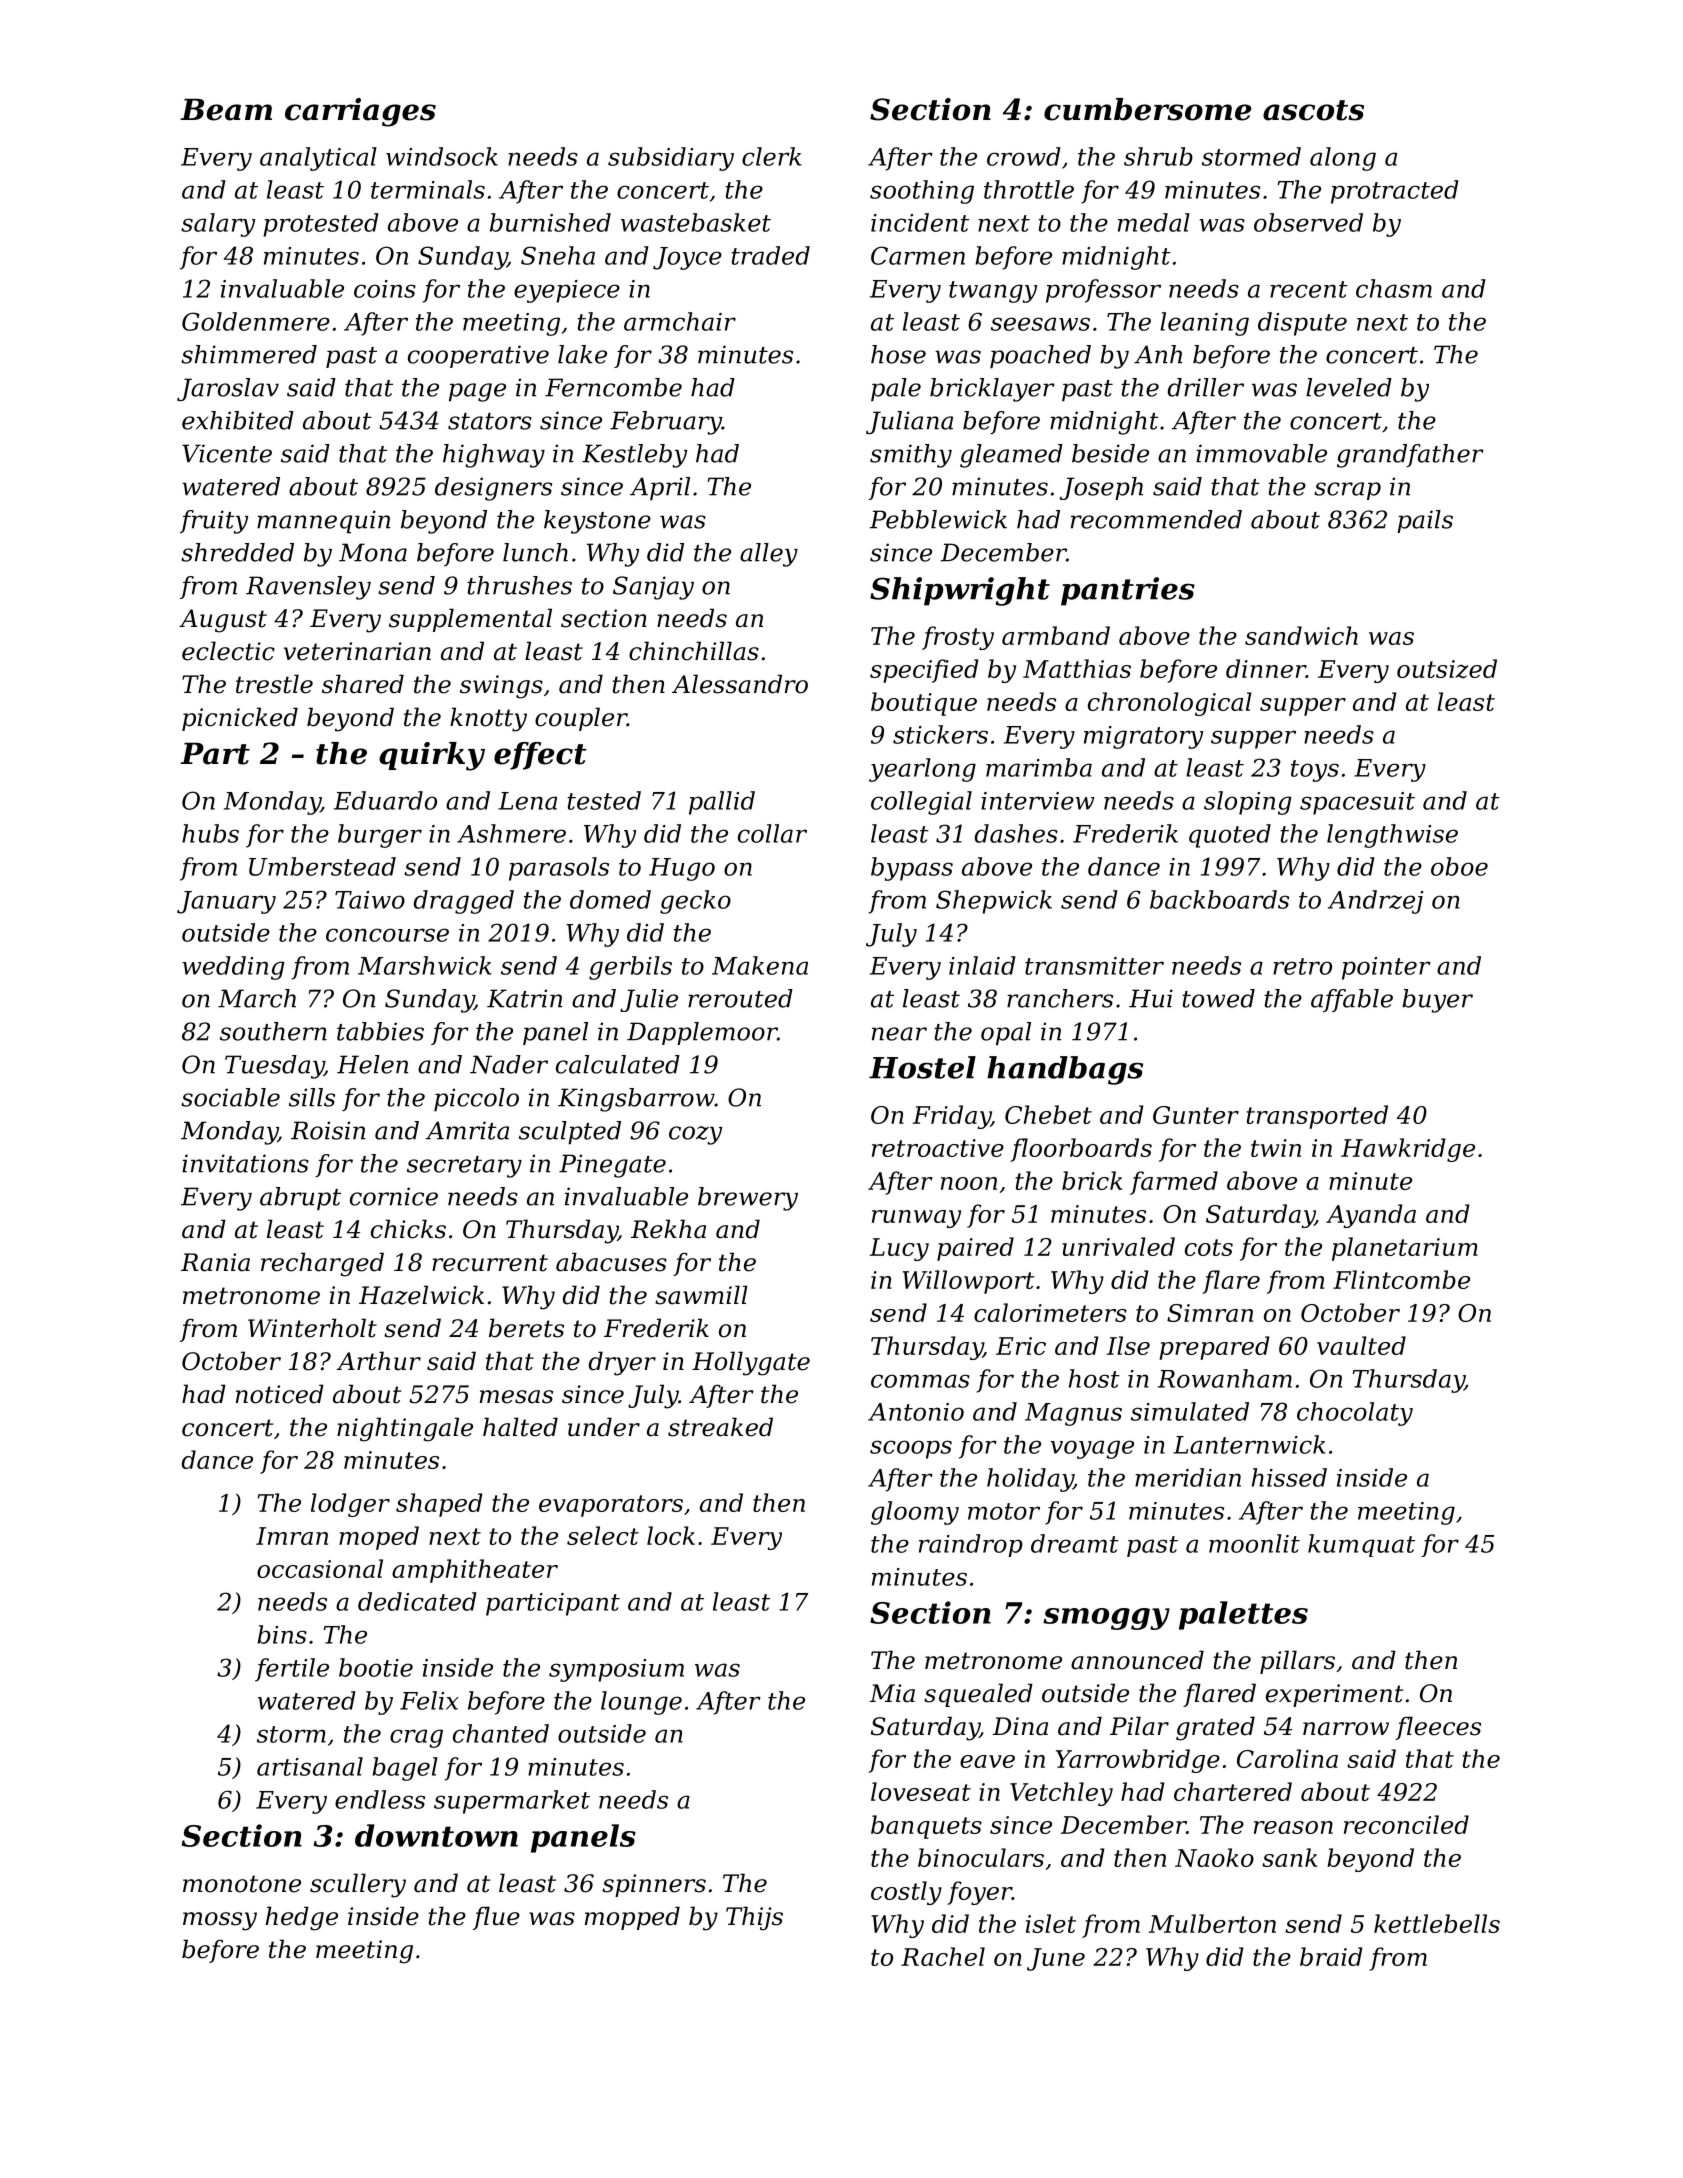  What do you see at coordinates (1004, 1511) in the screenshot?
I see `motor` at bounding box center [1004, 1511].
